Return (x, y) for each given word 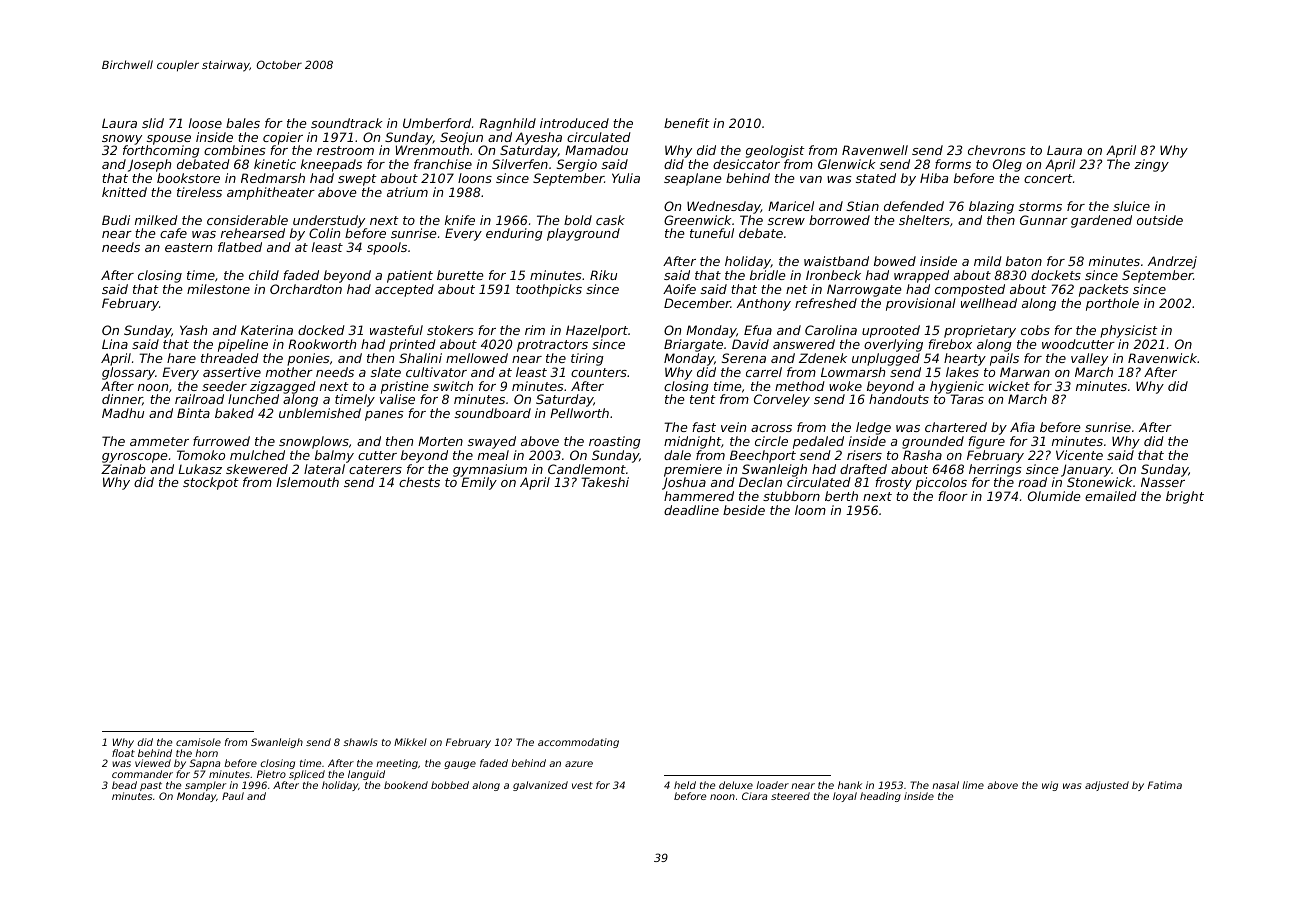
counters (599, 372)
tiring (587, 359)
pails (1004, 359)
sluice (1131, 206)
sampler (205, 786)
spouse (169, 140)
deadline (691, 510)
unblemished (320, 413)
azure (579, 764)
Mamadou (596, 150)
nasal (945, 785)
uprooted (891, 331)
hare (181, 358)
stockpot (211, 483)
